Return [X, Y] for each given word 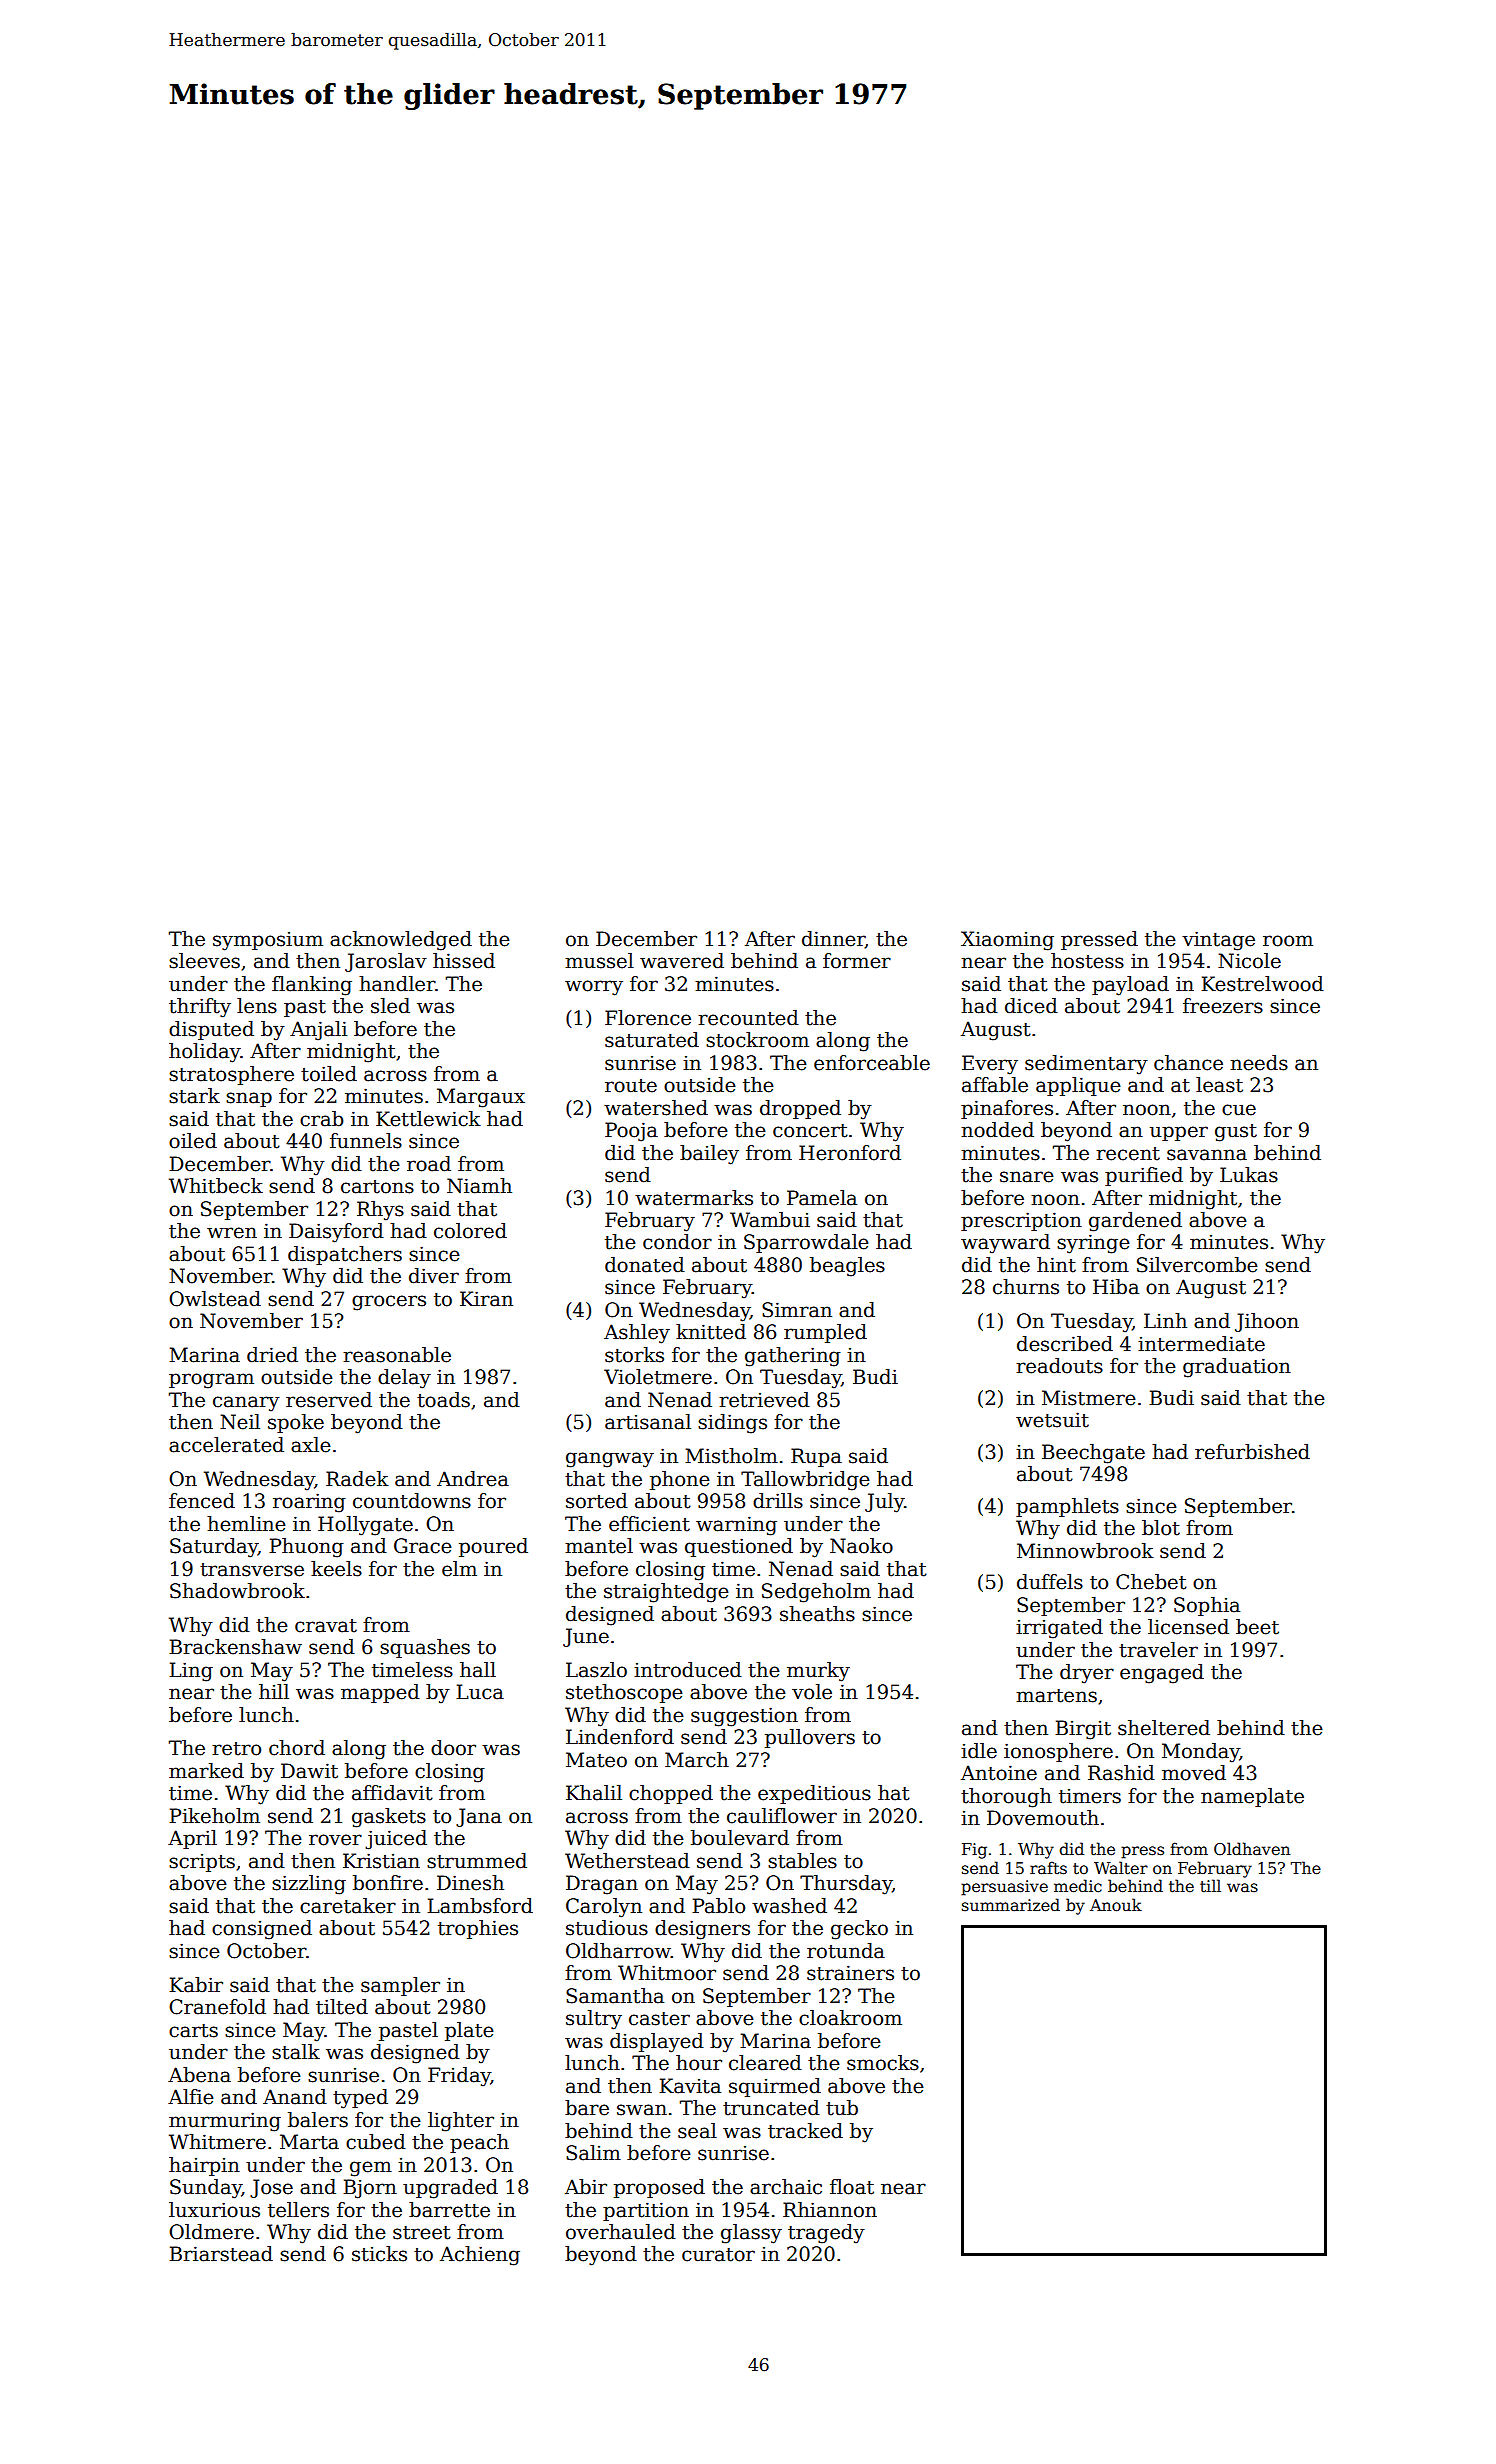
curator [718, 2255]
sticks [379, 2254]
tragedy [826, 2234]
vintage [1218, 941]
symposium [268, 941]
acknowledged [401, 941]
